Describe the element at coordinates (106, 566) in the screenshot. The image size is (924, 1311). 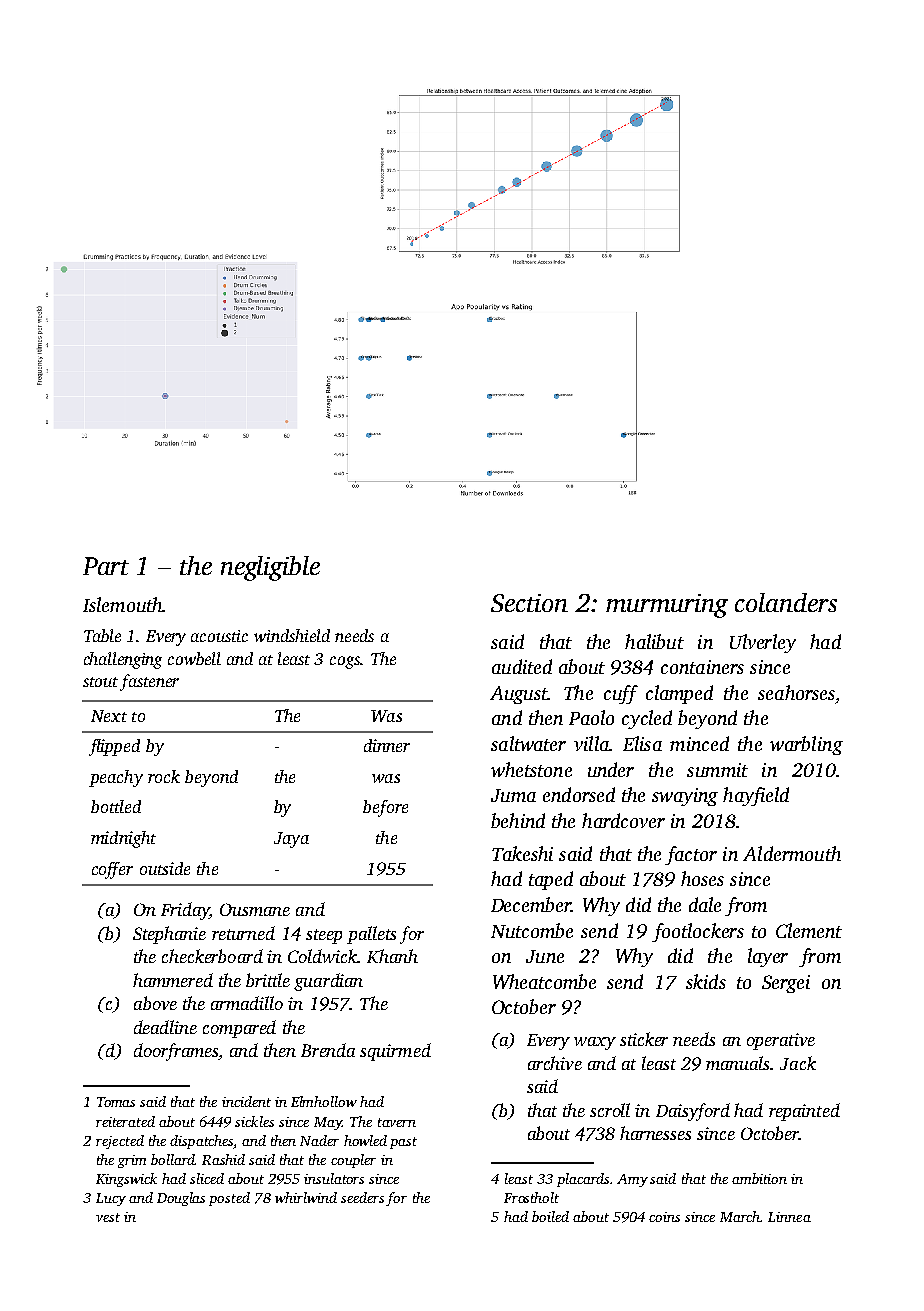
I see `Part` at that location.
